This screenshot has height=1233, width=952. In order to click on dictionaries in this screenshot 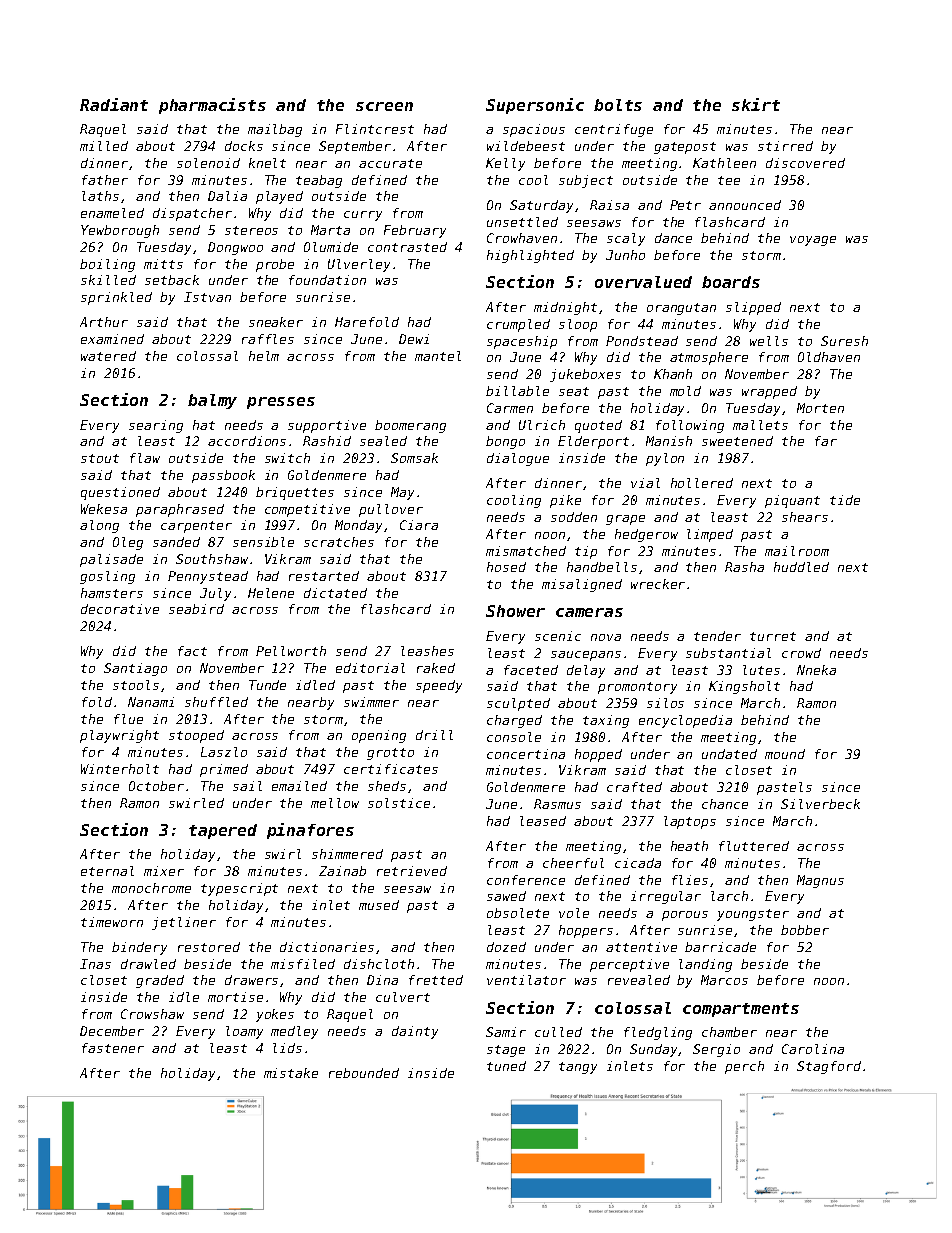, I will do `click(327, 947)`.
